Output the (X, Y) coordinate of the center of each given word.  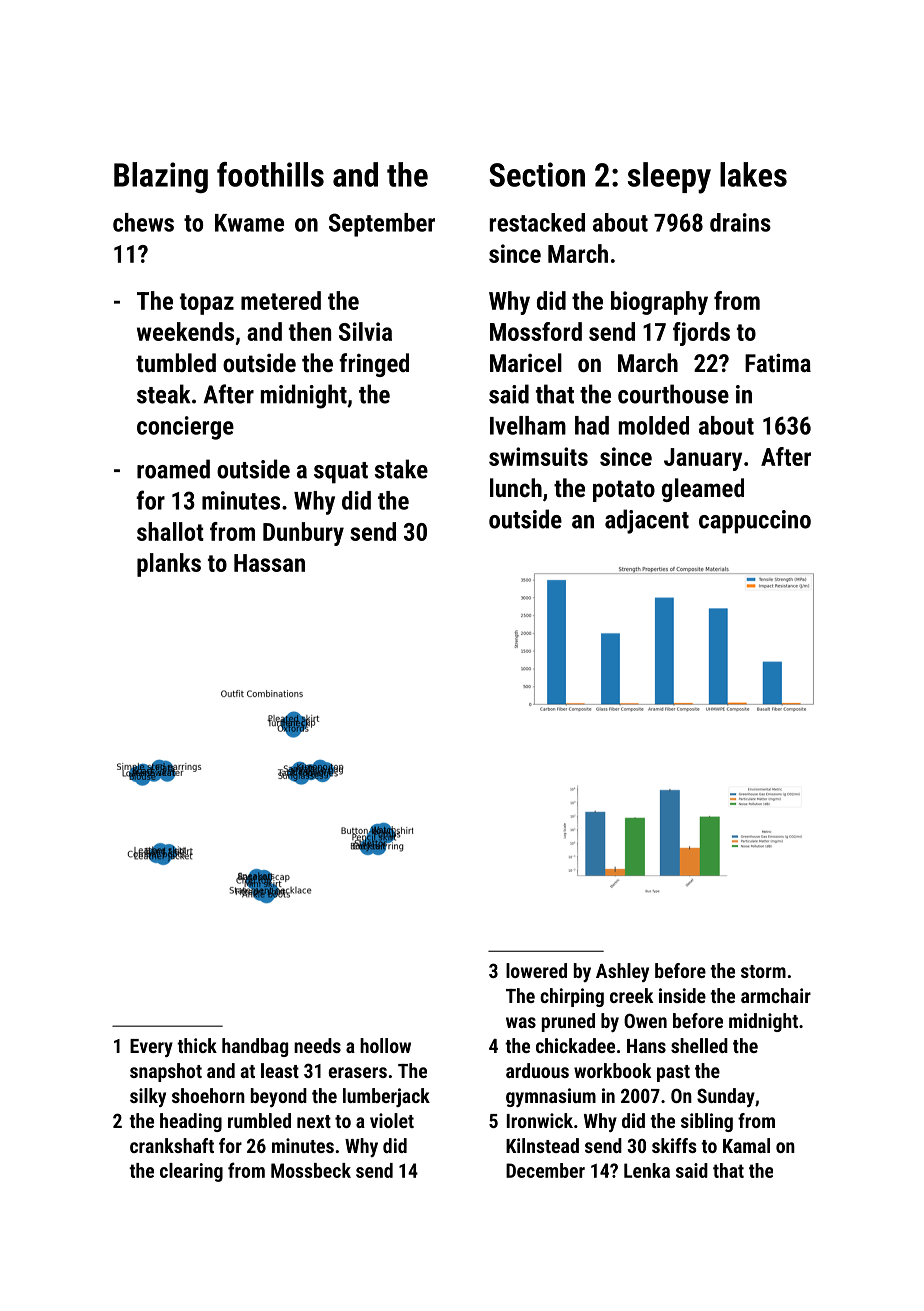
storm (763, 971)
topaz (207, 304)
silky (148, 1097)
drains (740, 222)
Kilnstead (542, 1145)
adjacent (647, 521)
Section (537, 174)
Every (151, 1048)
